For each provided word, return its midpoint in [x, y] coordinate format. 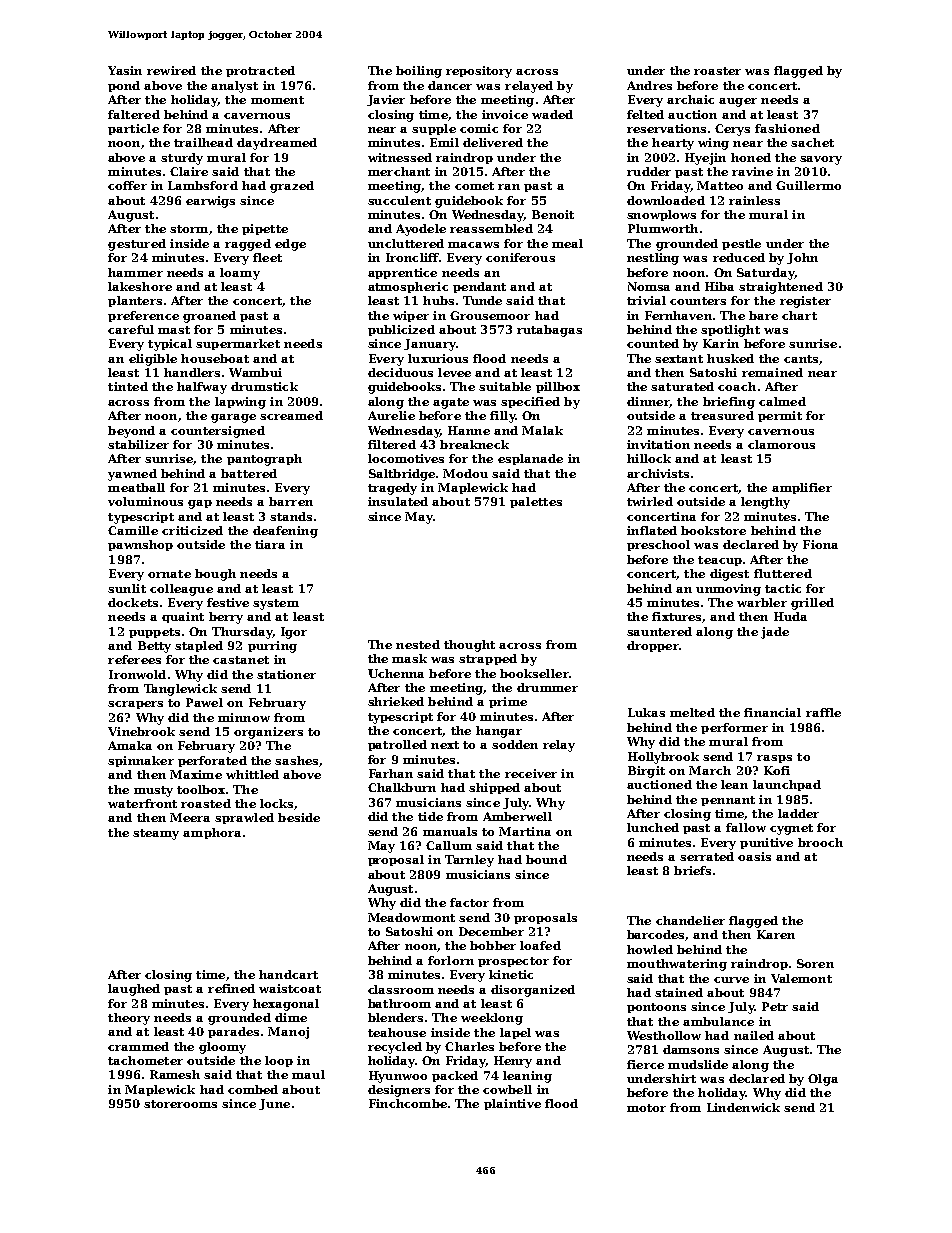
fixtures [676, 616]
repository [479, 72]
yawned [132, 475]
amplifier [802, 488]
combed [253, 1089]
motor [646, 1108]
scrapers [135, 705]
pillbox [558, 387]
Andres [649, 85]
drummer [547, 687]
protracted [260, 71]
